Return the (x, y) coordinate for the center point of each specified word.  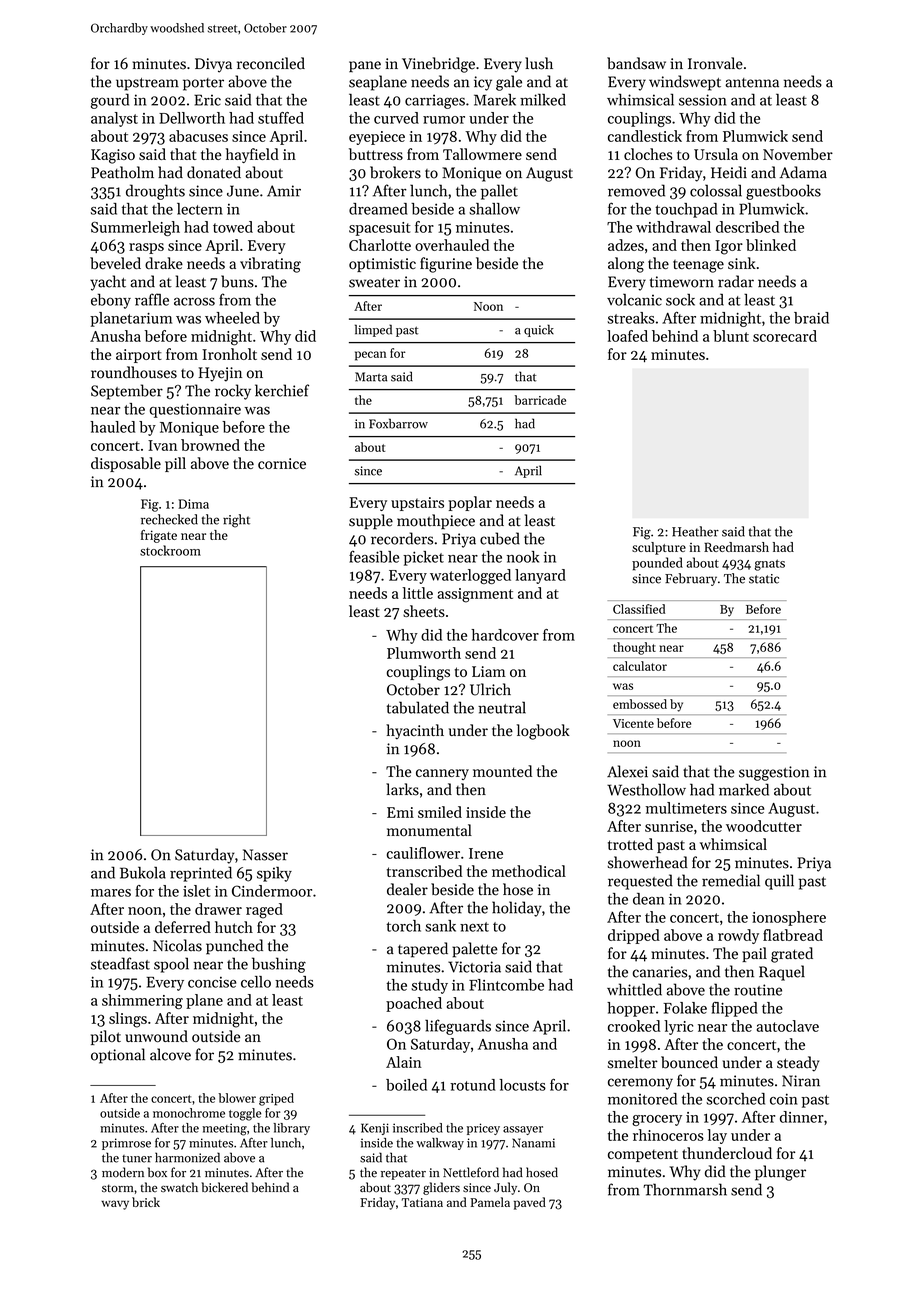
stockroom (170, 550)
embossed (640, 704)
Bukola (143, 873)
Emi (400, 812)
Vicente (633, 723)
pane (365, 66)
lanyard (540, 576)
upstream (147, 84)
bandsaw (636, 63)
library (291, 1129)
